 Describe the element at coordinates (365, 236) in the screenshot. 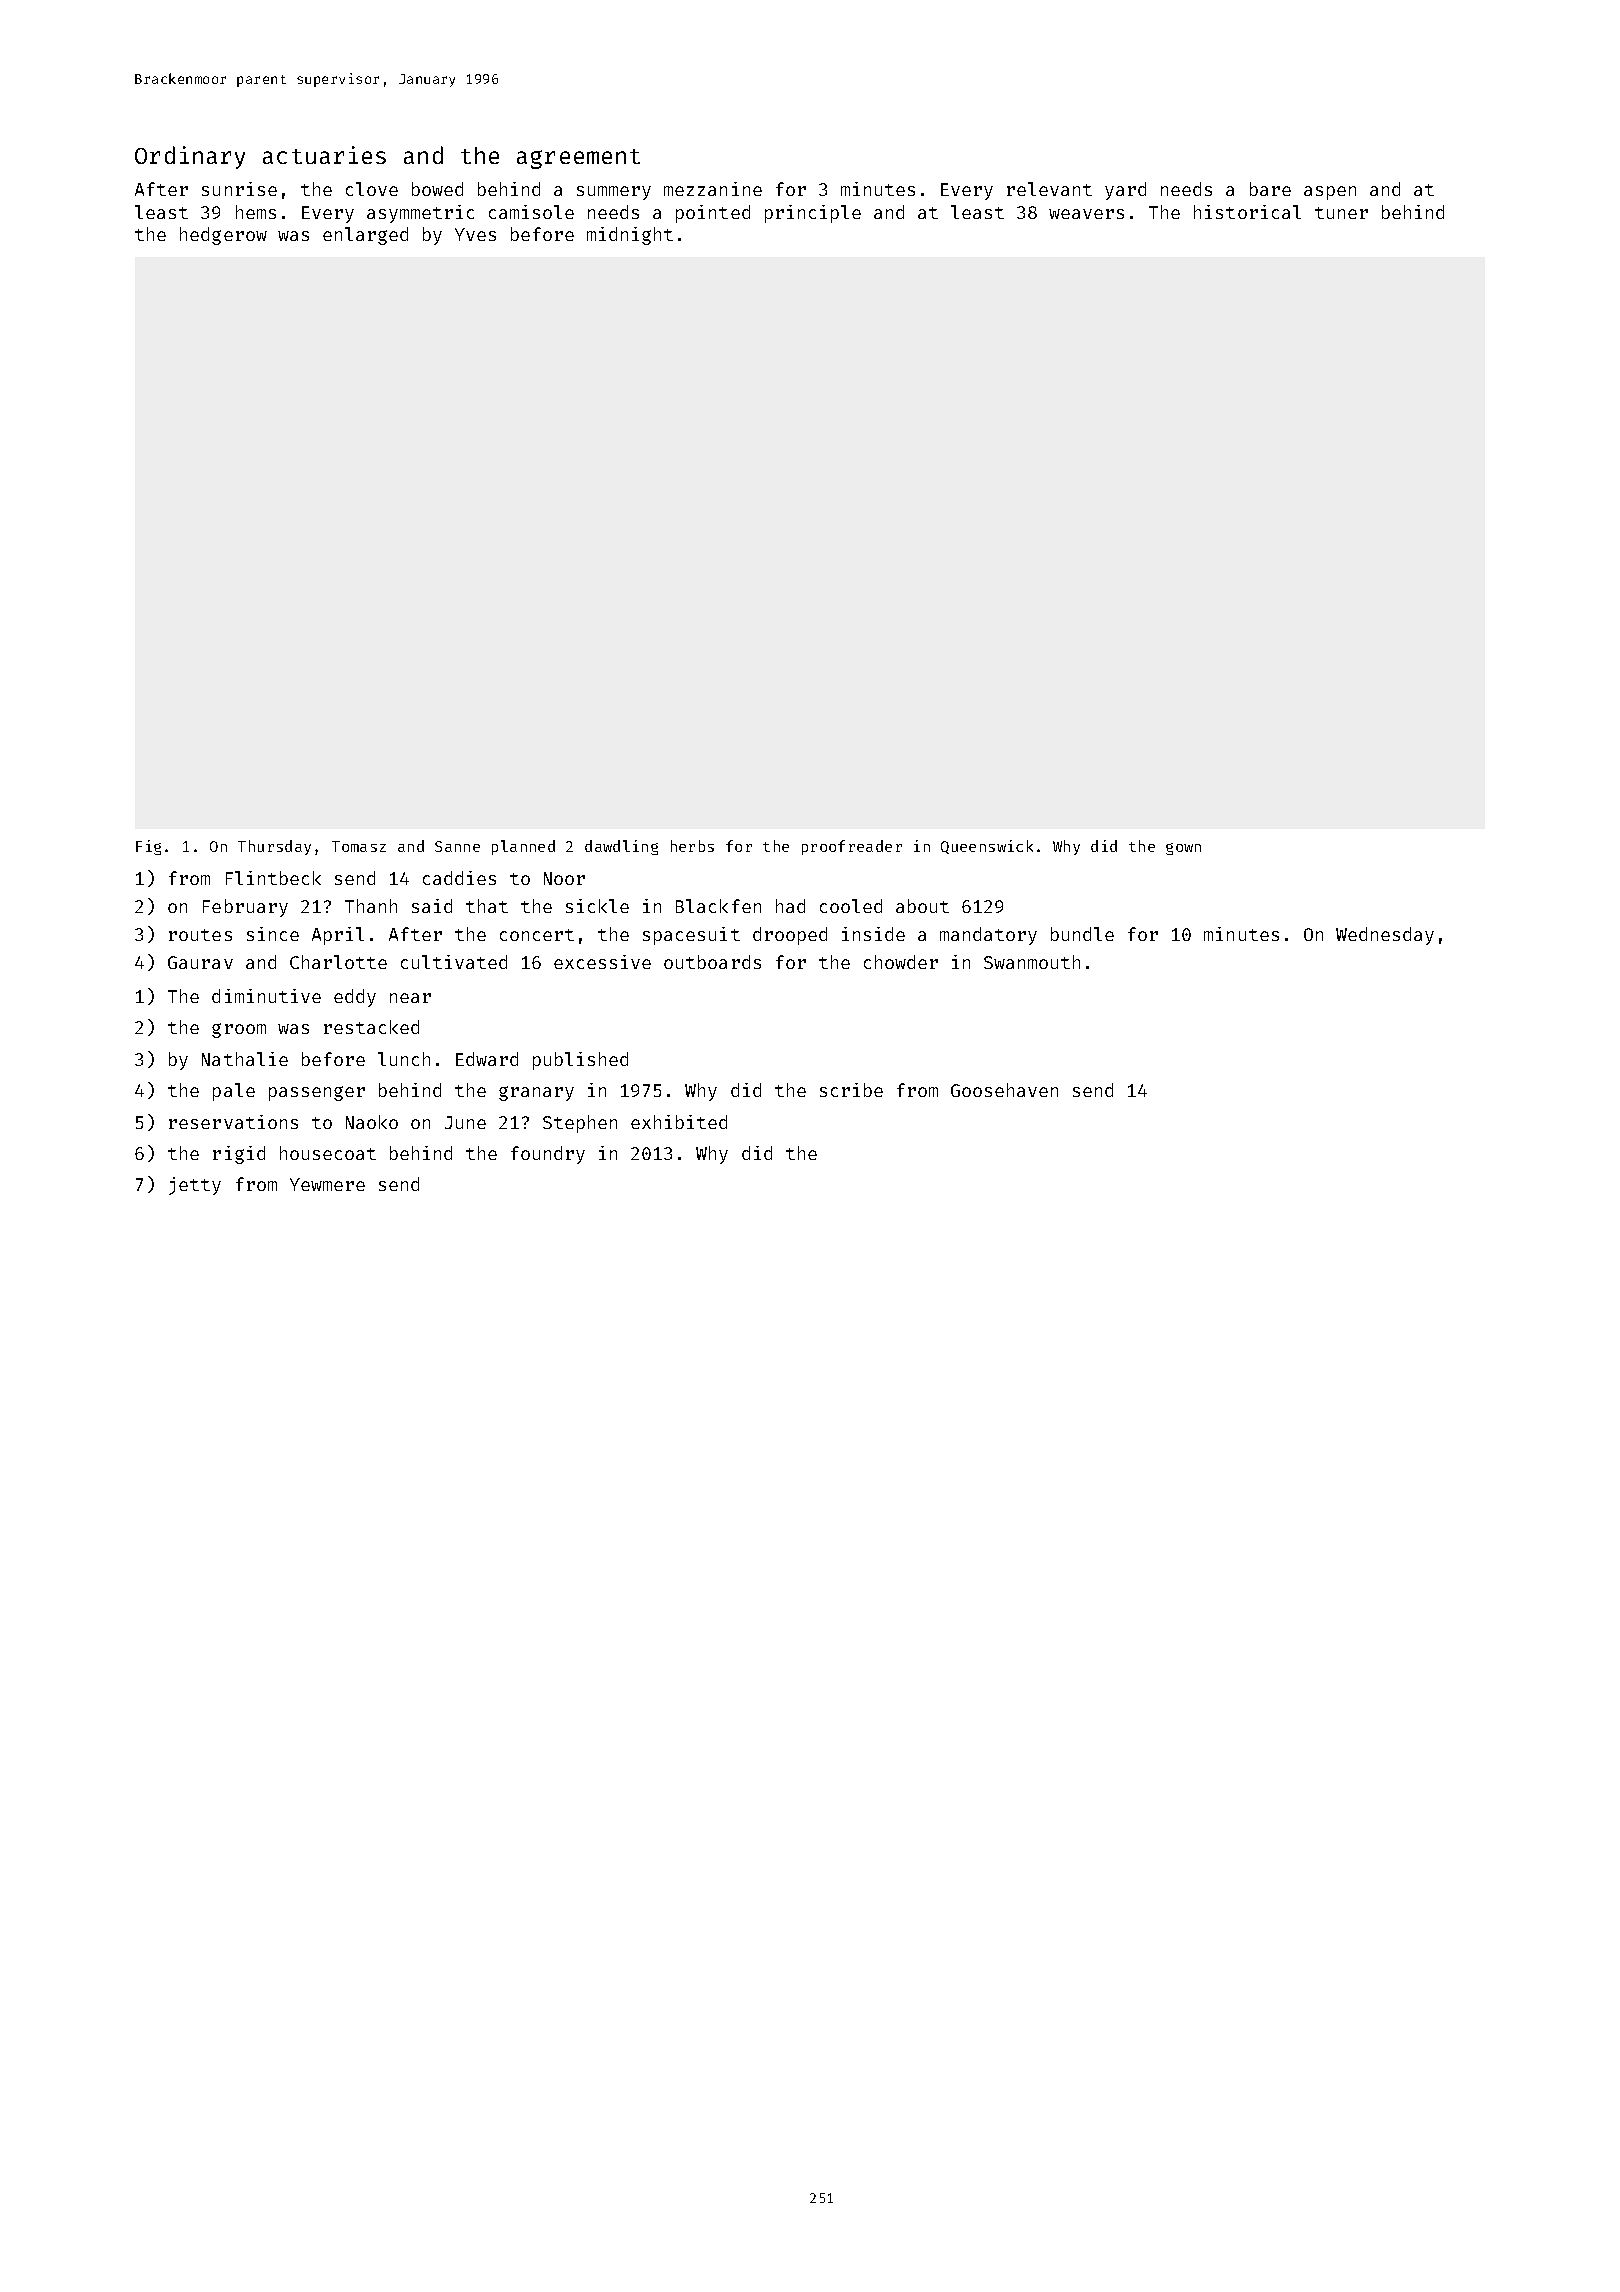

I see `enlarged` at that location.
